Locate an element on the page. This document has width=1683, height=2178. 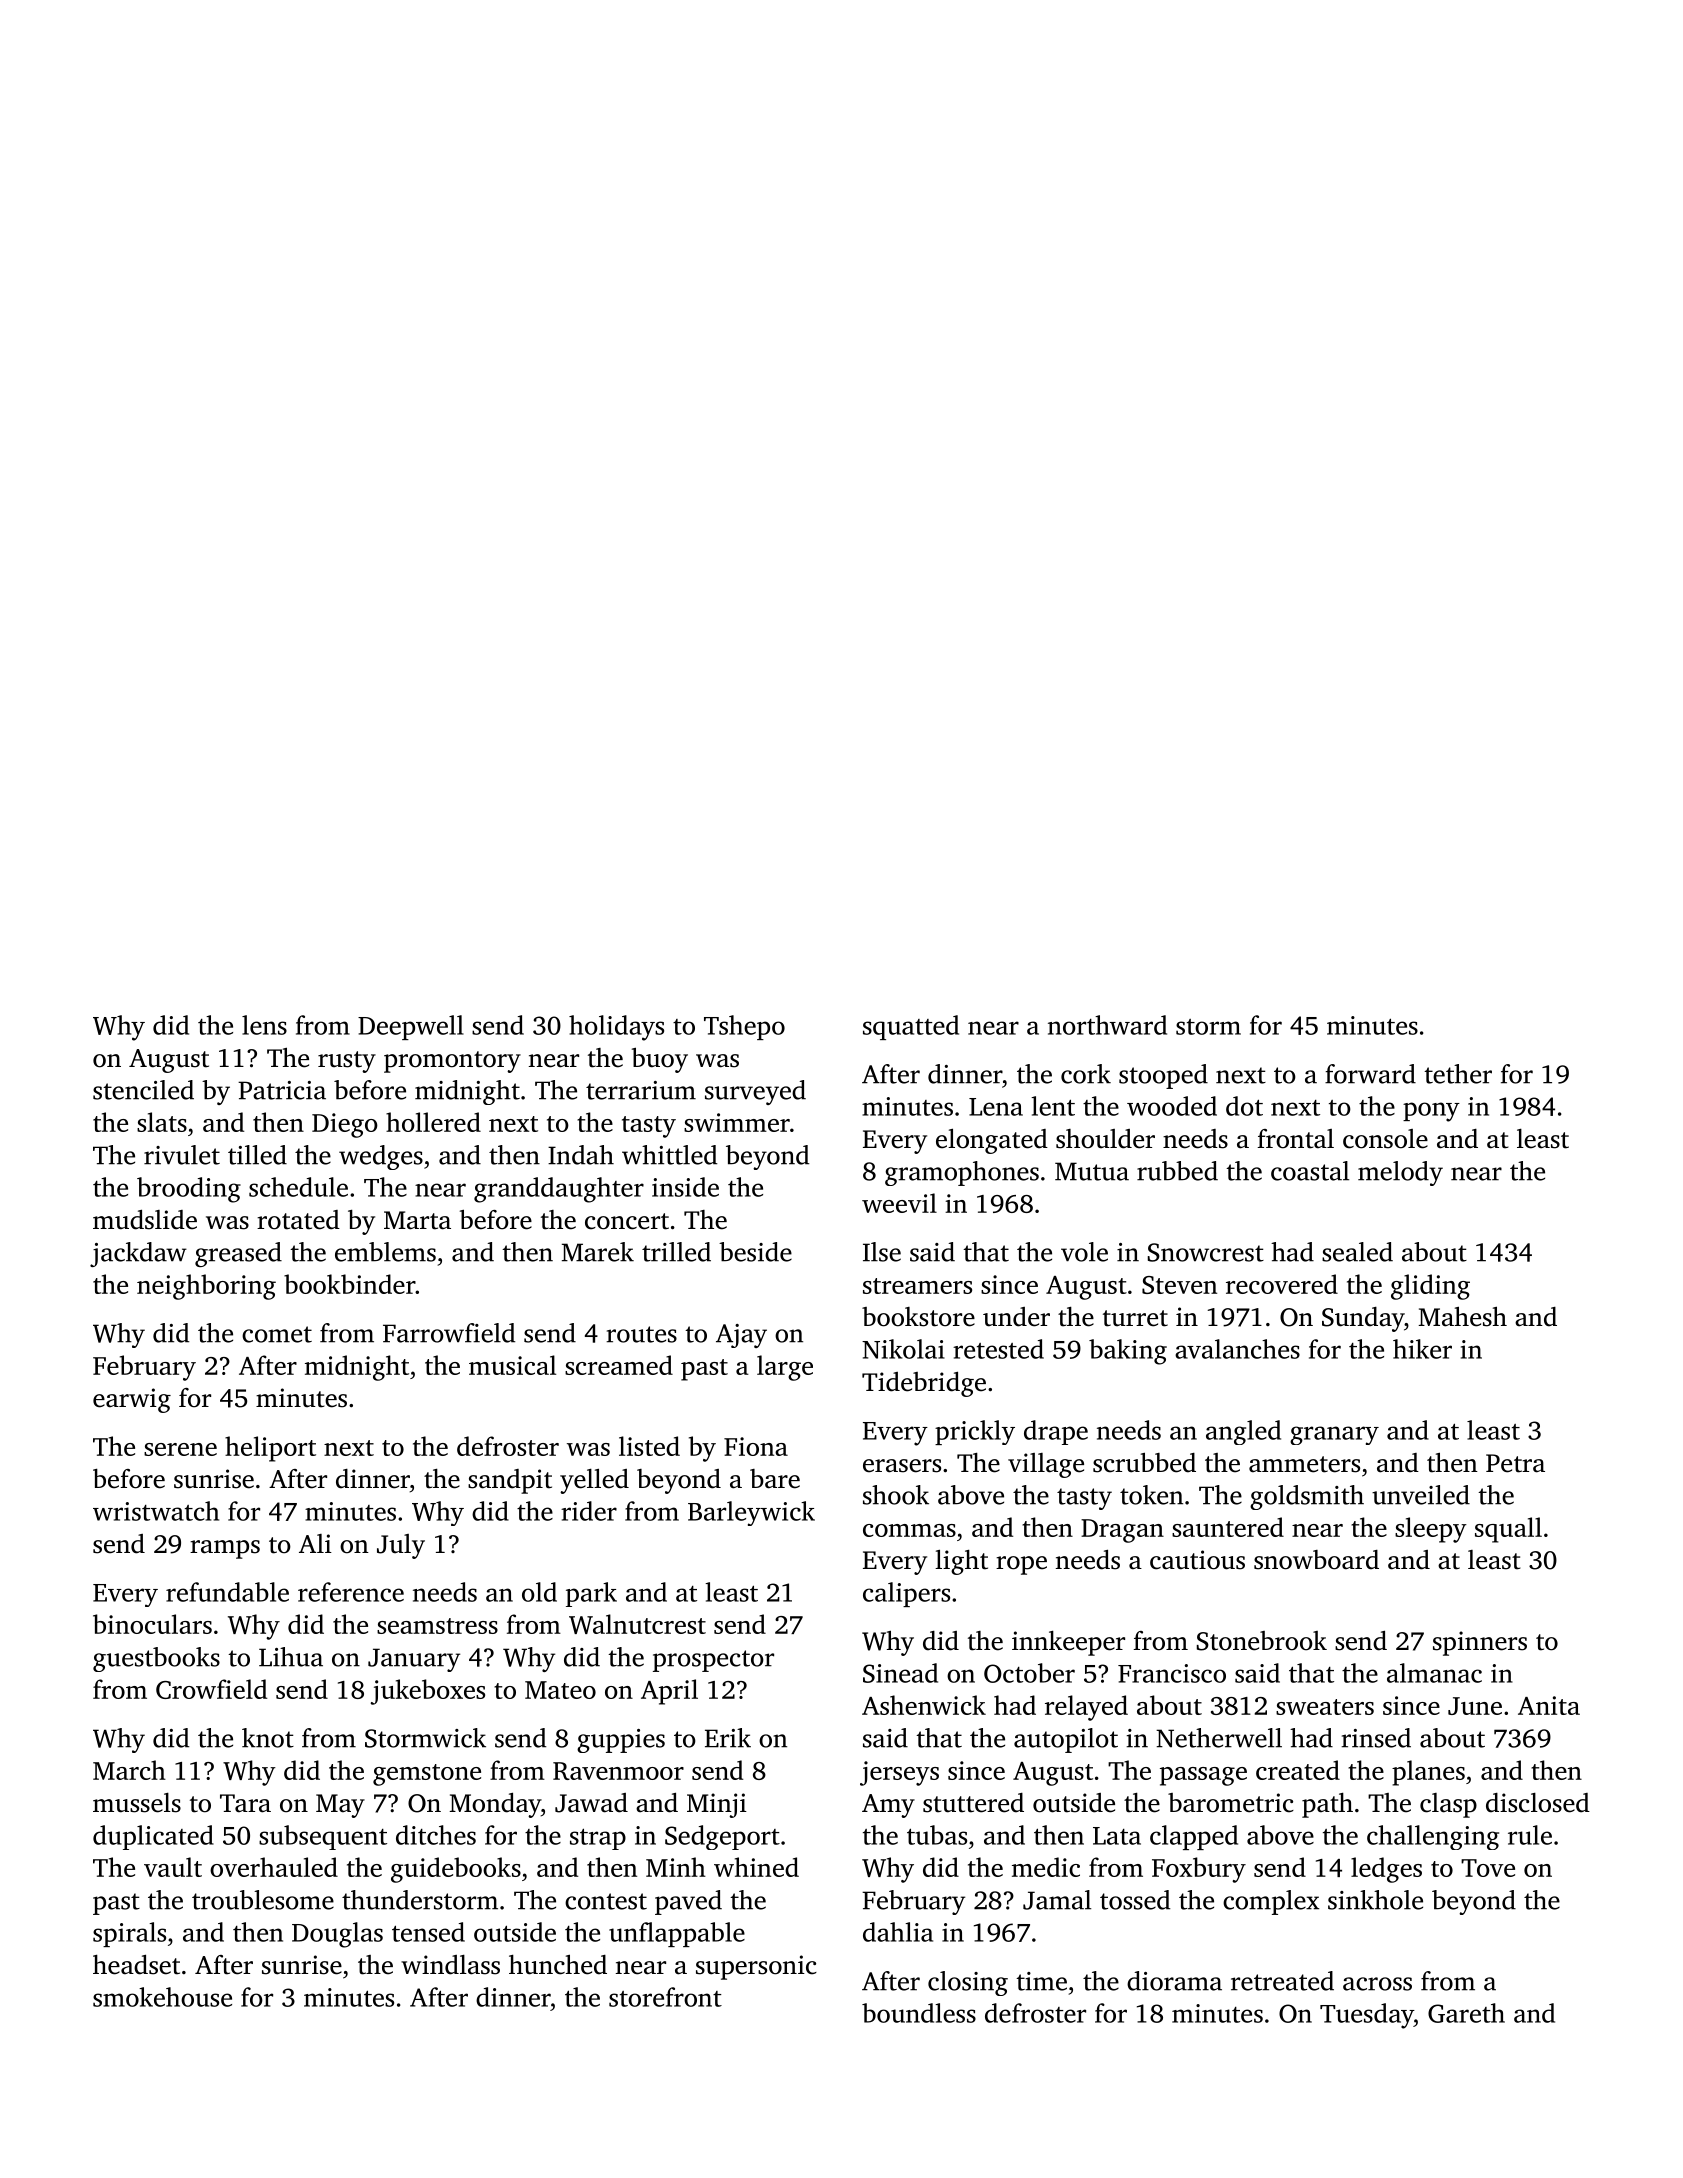
village is located at coordinates (1046, 1465).
